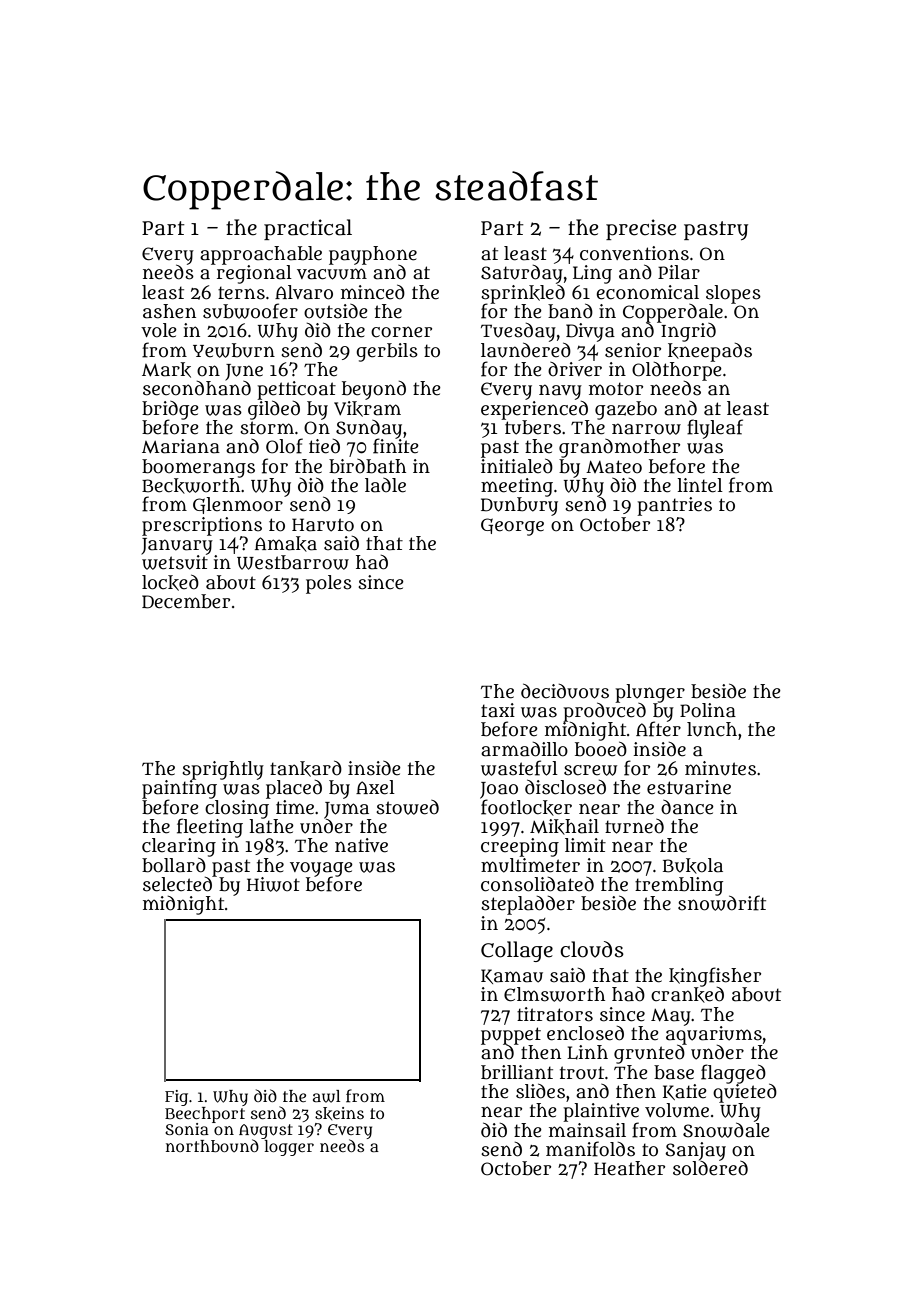 This document has width=924, height=1311. What do you see at coordinates (308, 229) in the document?
I see `practical` at bounding box center [308, 229].
